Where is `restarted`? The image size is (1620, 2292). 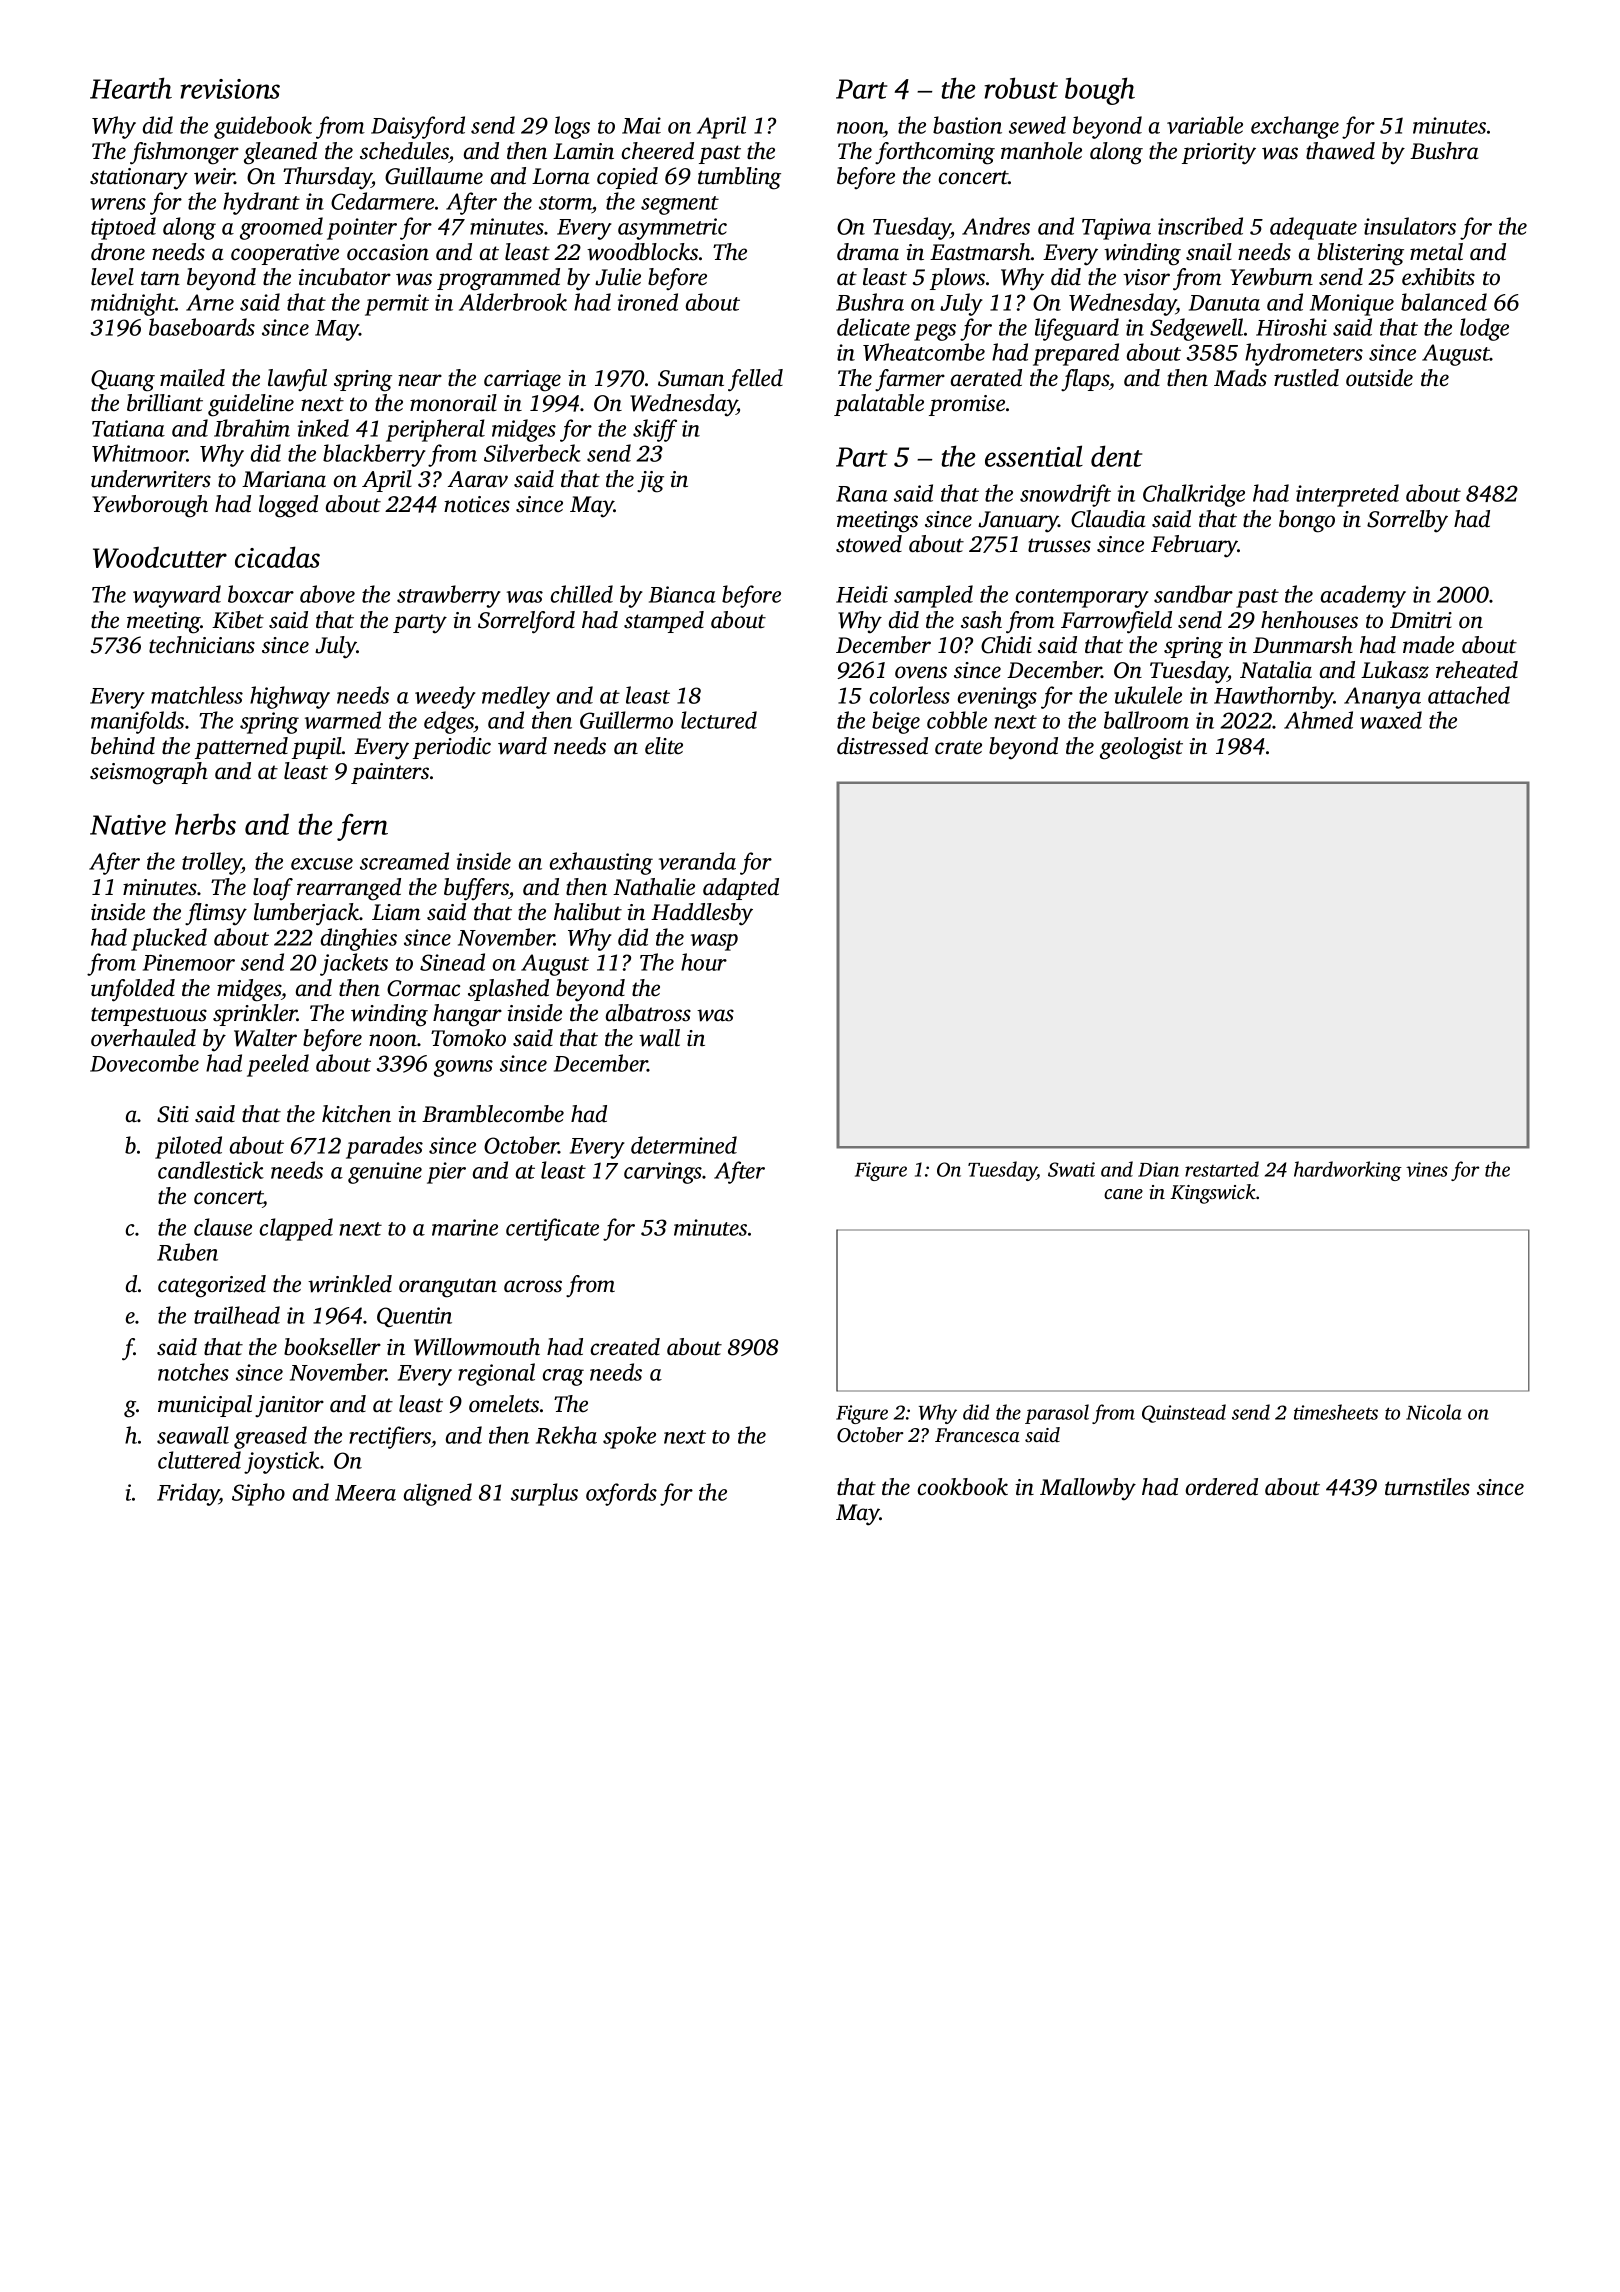
restarted is located at coordinates (1222, 1169).
